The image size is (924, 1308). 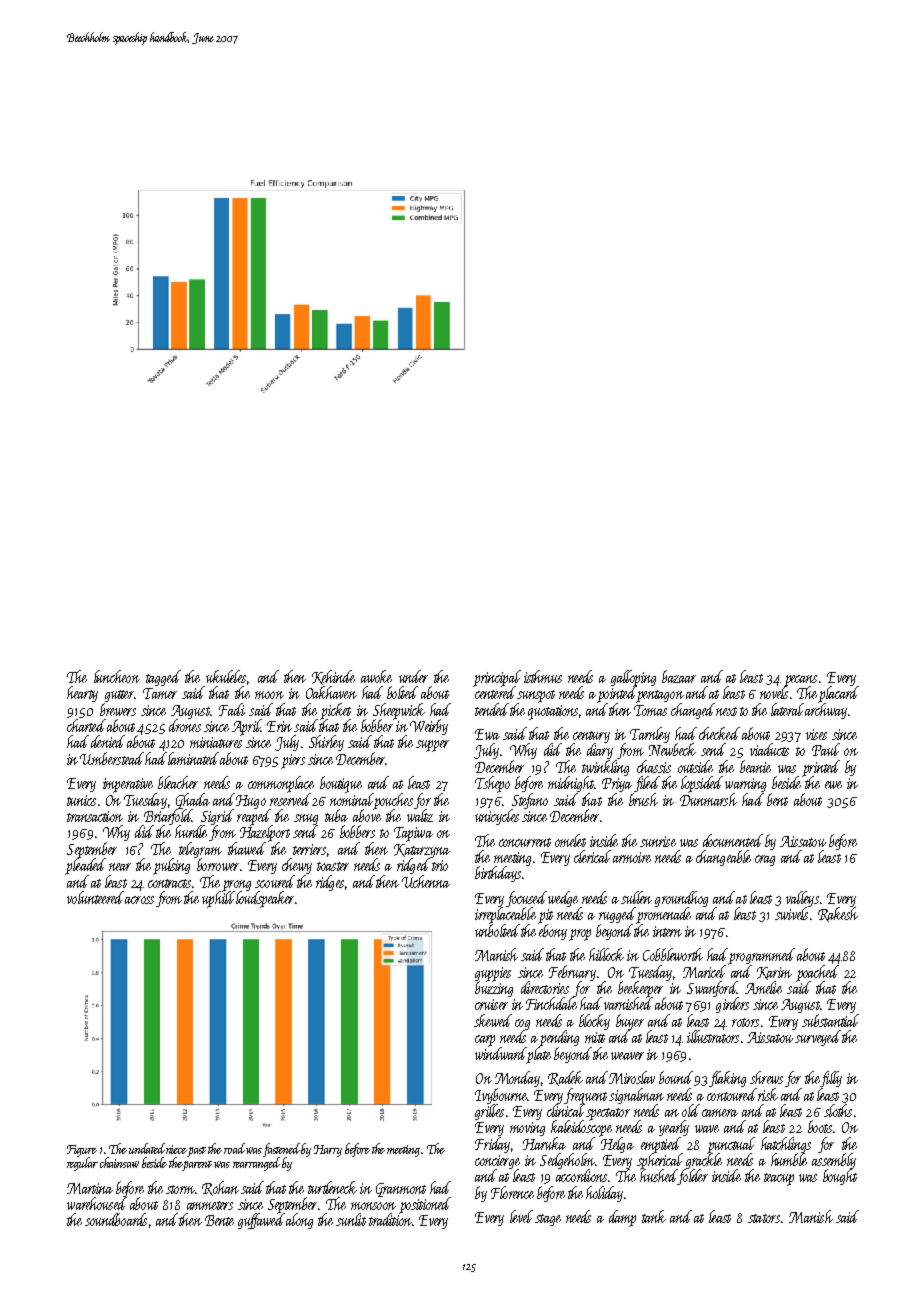 What do you see at coordinates (260, 1221) in the page?
I see `guffawed` at bounding box center [260, 1221].
